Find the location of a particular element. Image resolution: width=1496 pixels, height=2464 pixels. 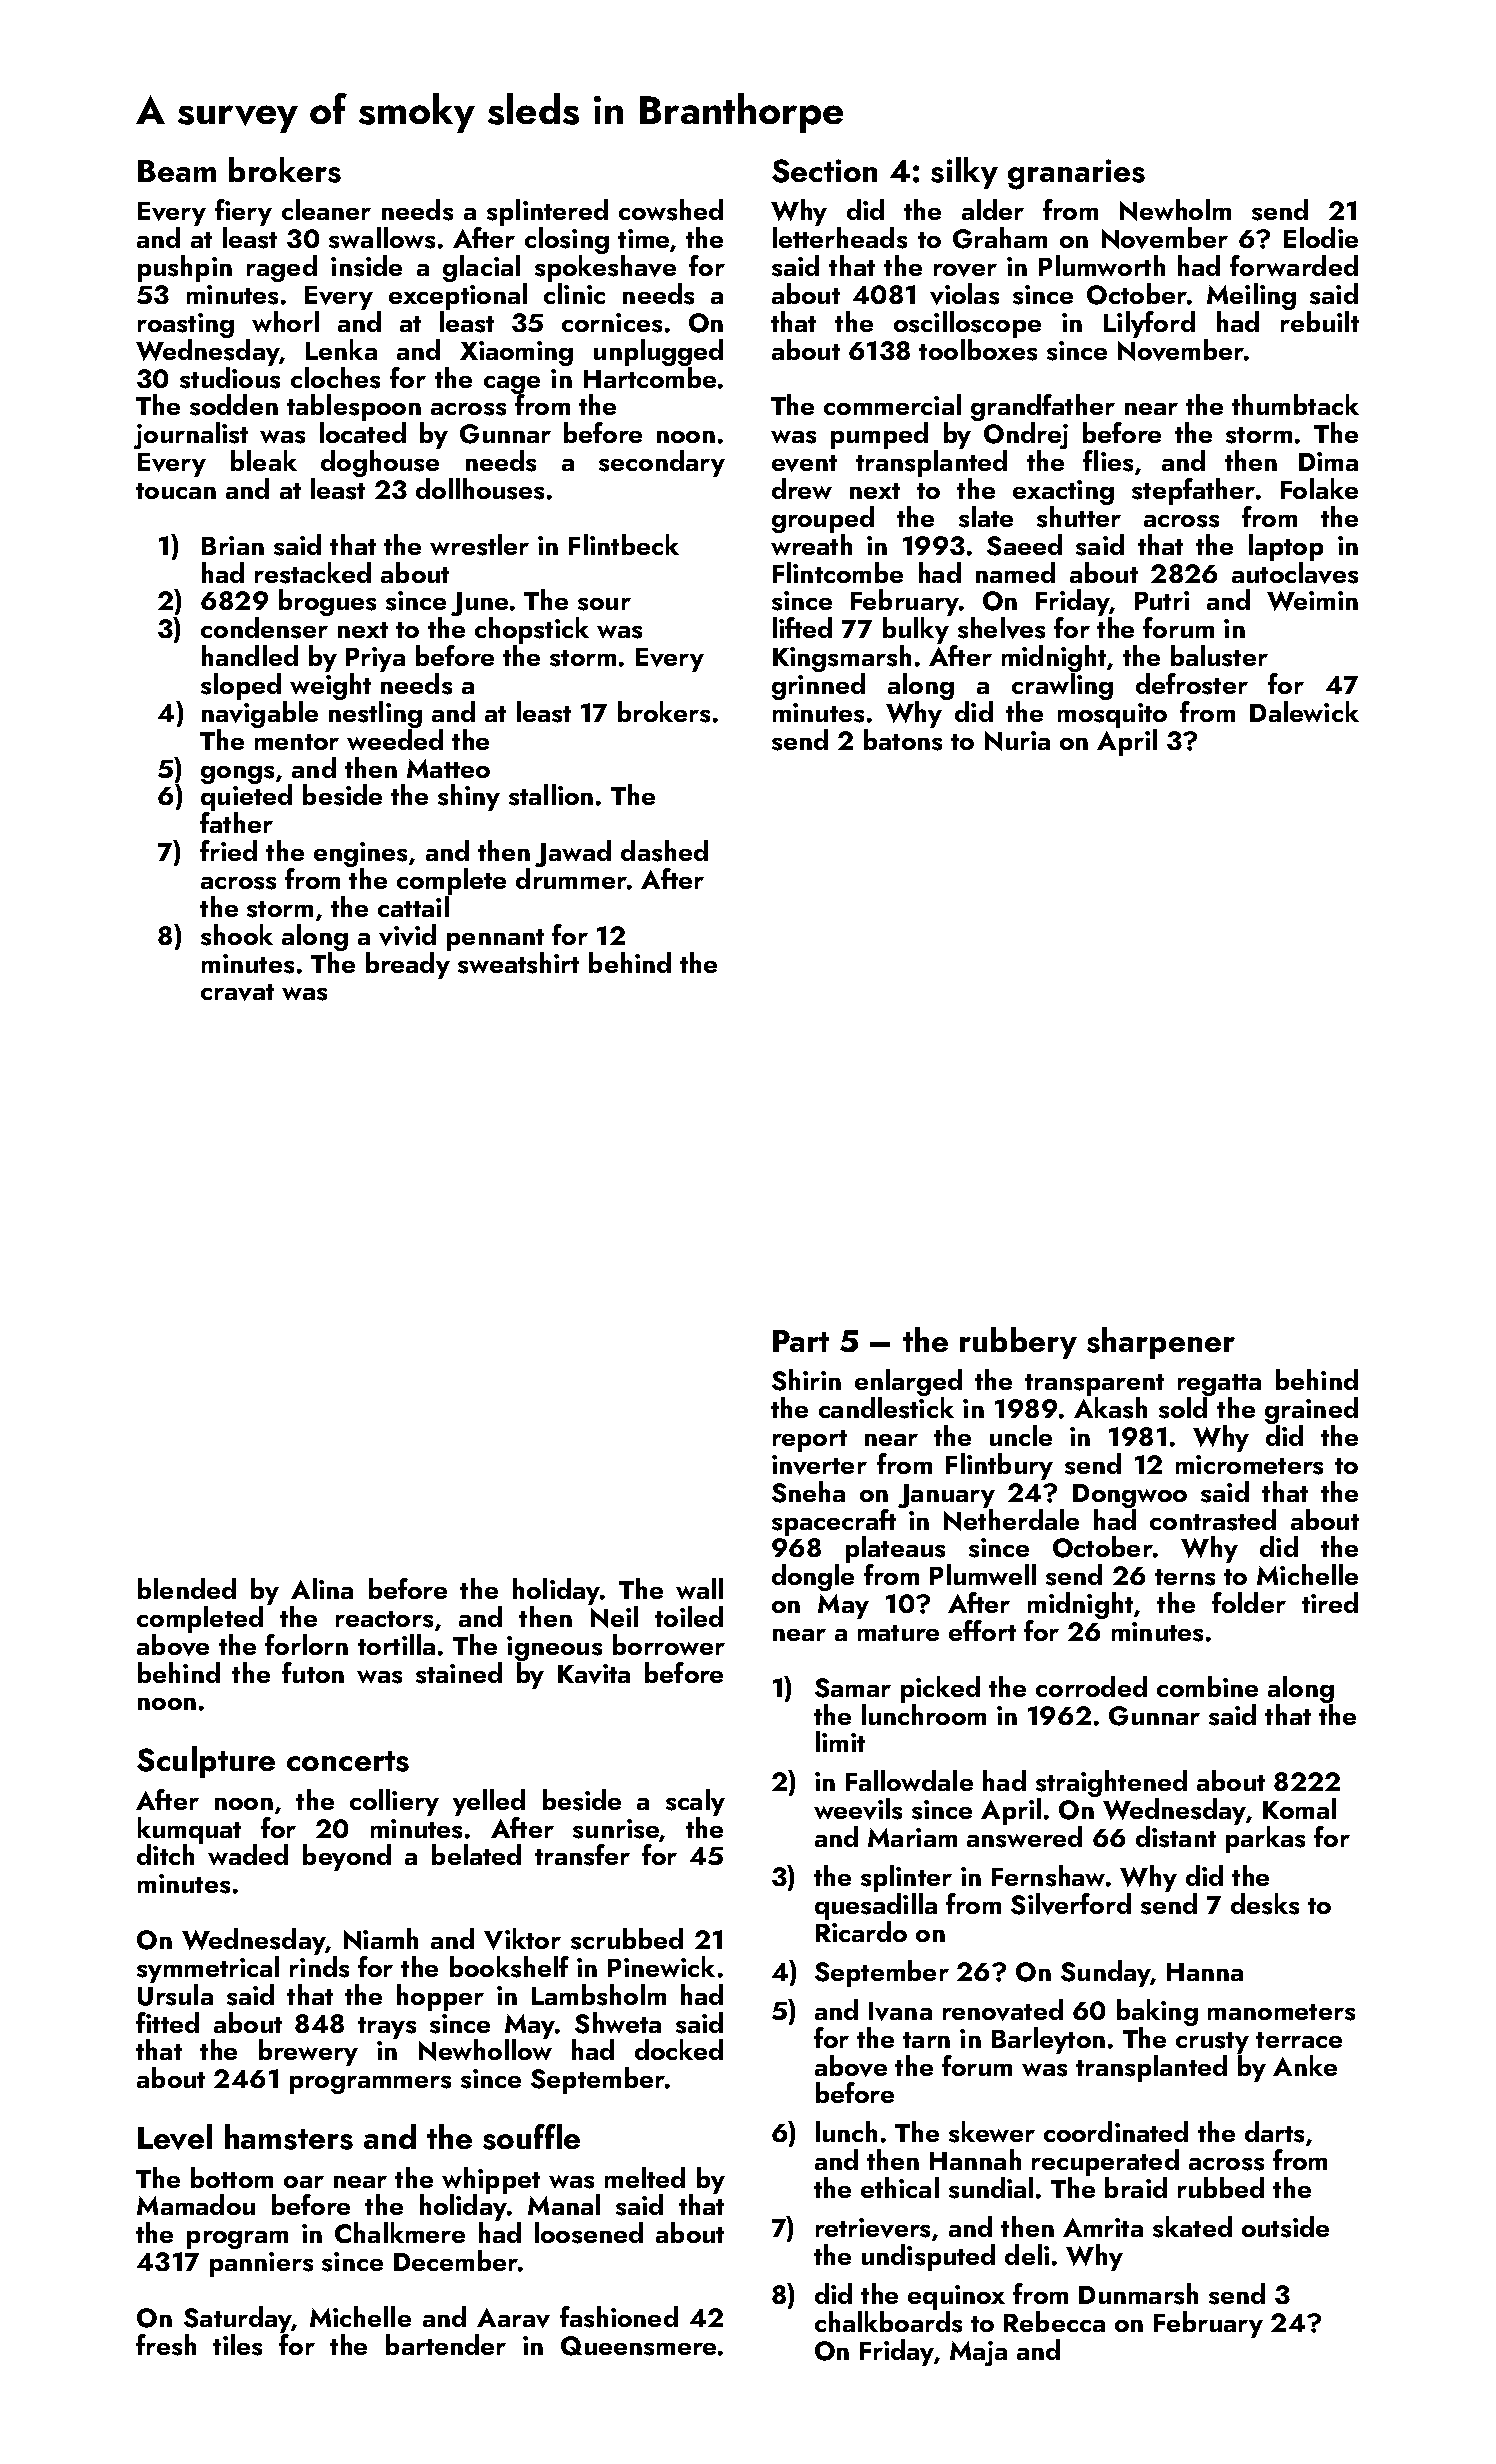

Dima is located at coordinates (1328, 461).
